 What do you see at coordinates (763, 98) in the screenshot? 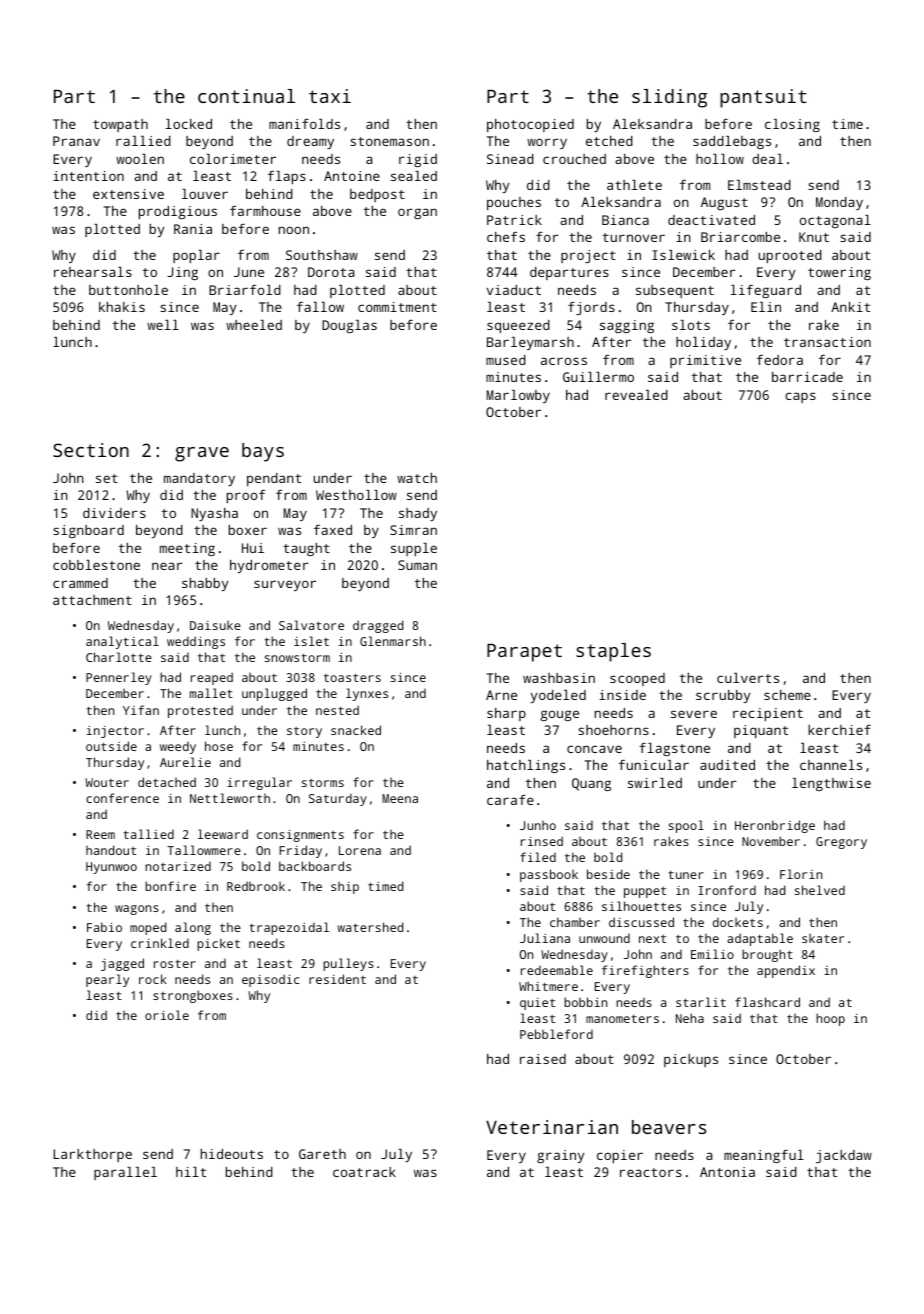
I see `pantsuit` at bounding box center [763, 98].
